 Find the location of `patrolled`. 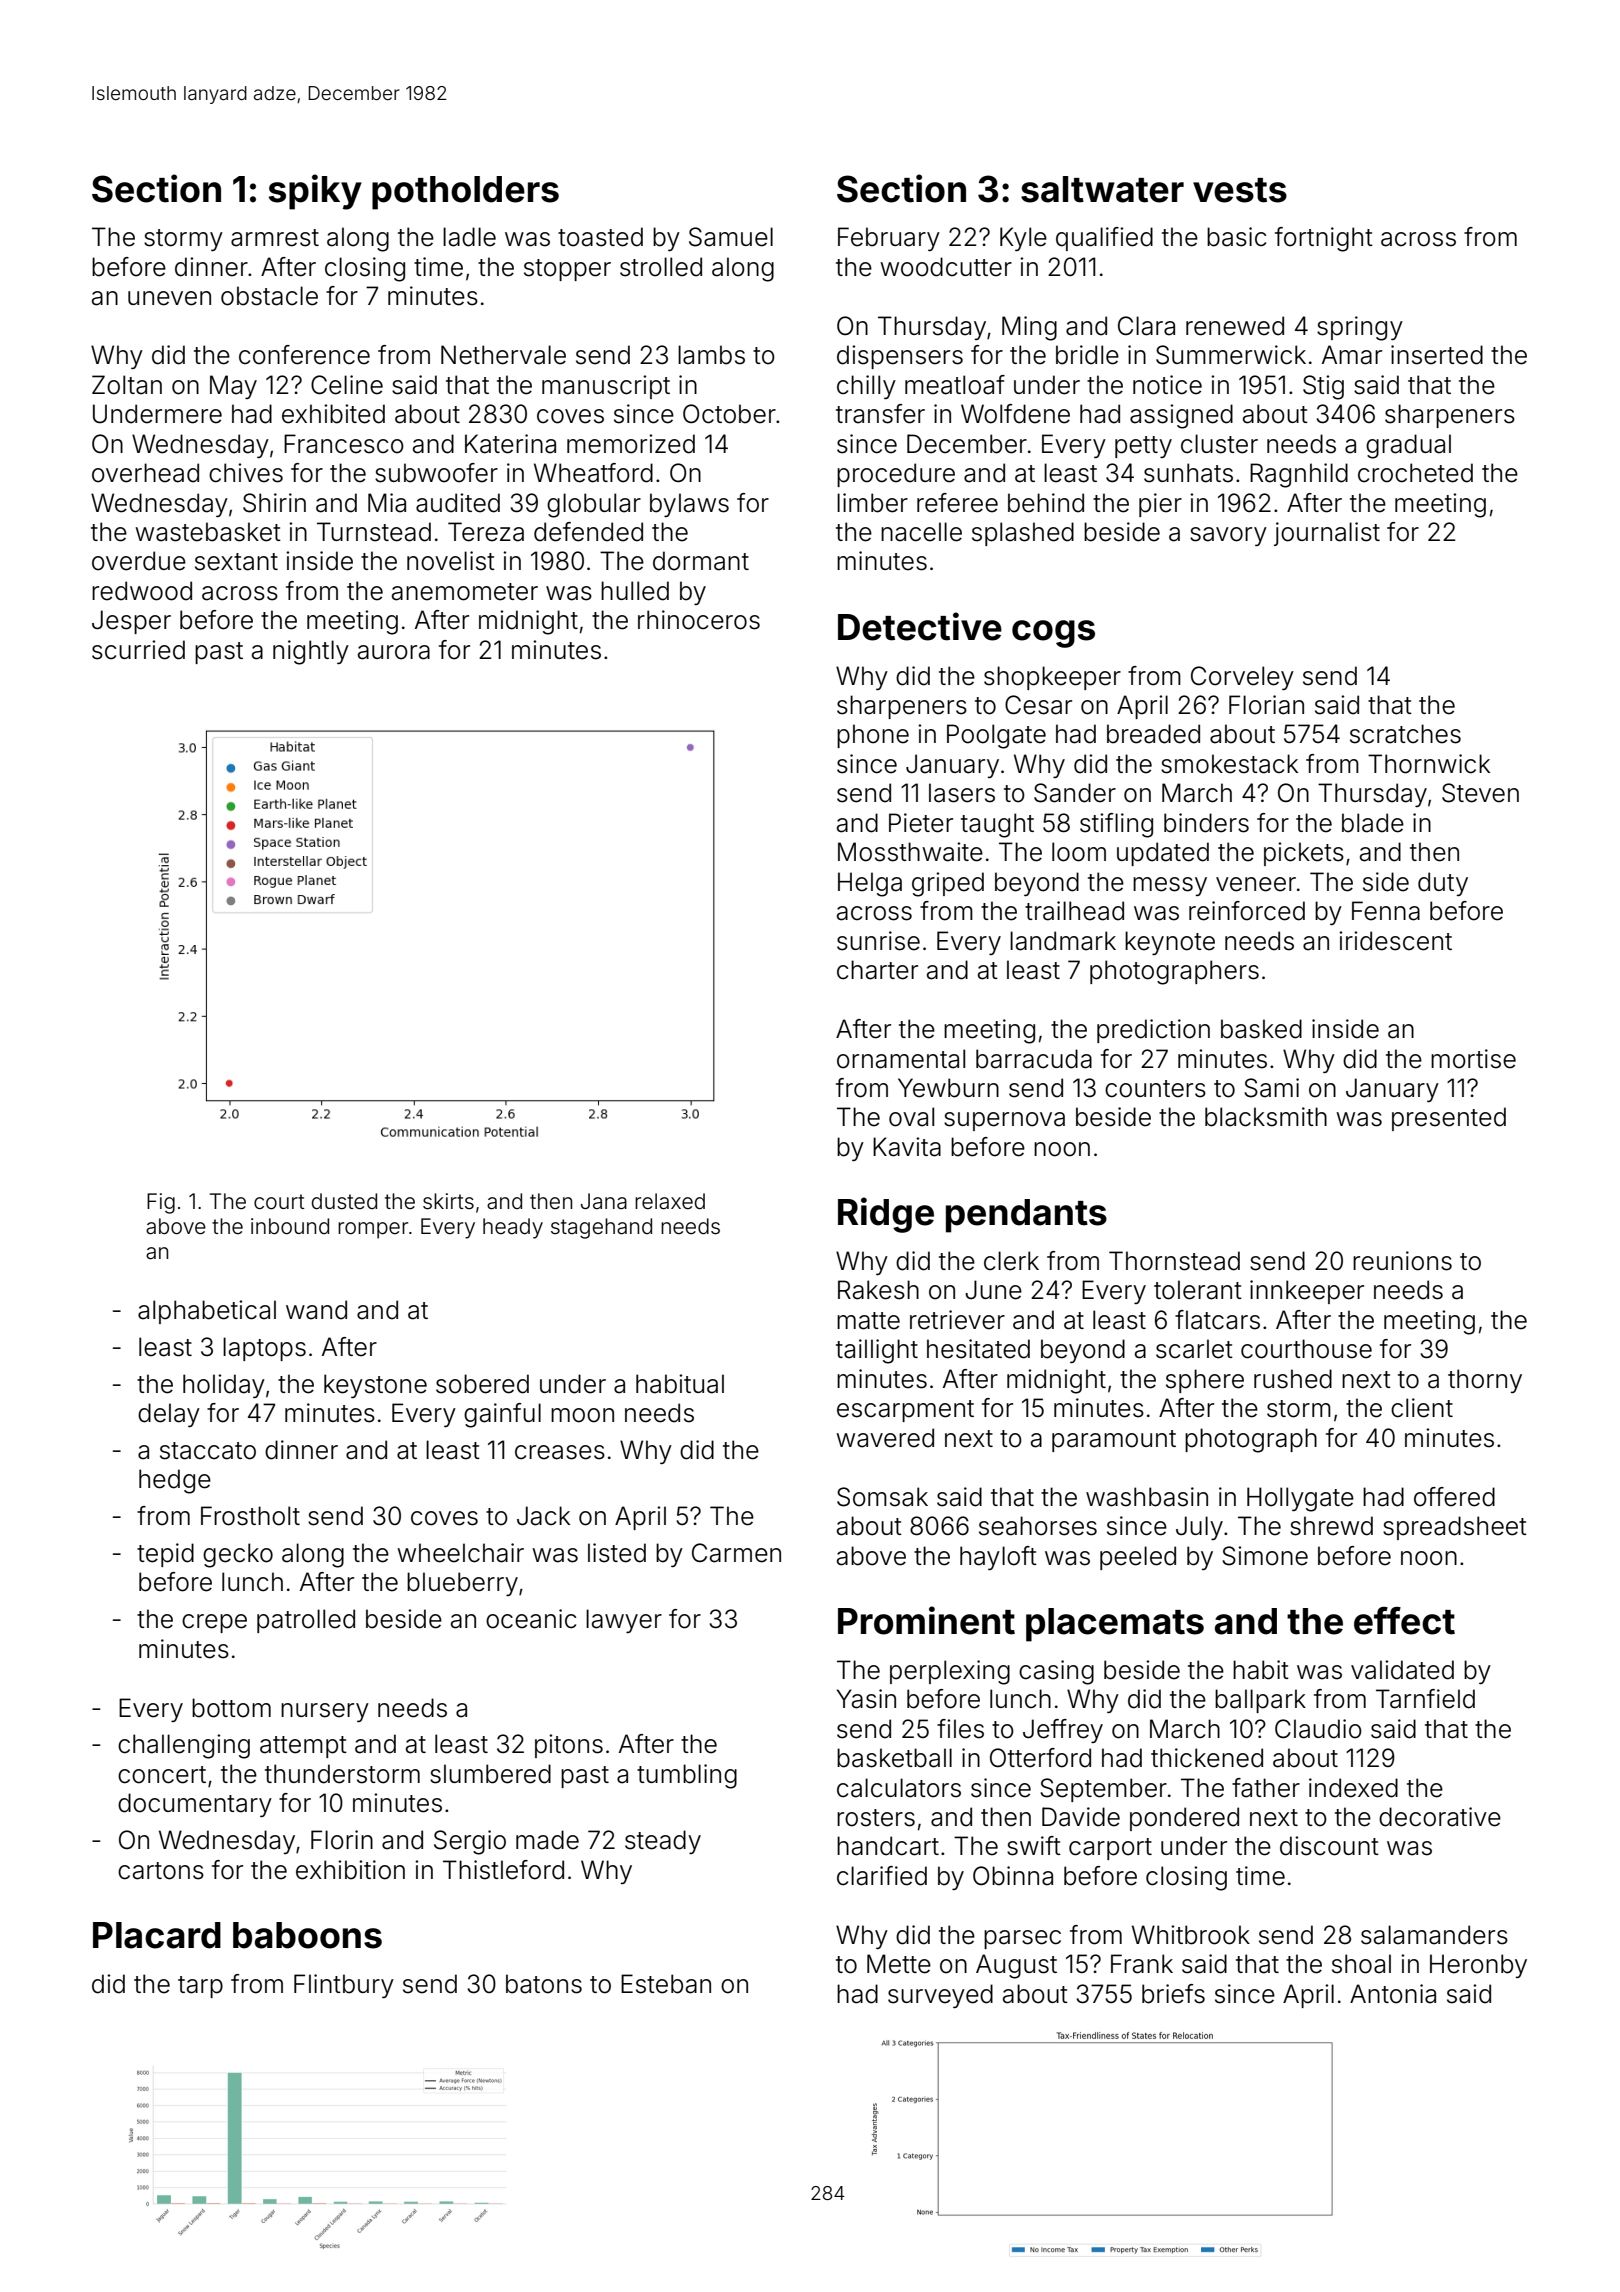

patrolled is located at coordinates (306, 1621).
